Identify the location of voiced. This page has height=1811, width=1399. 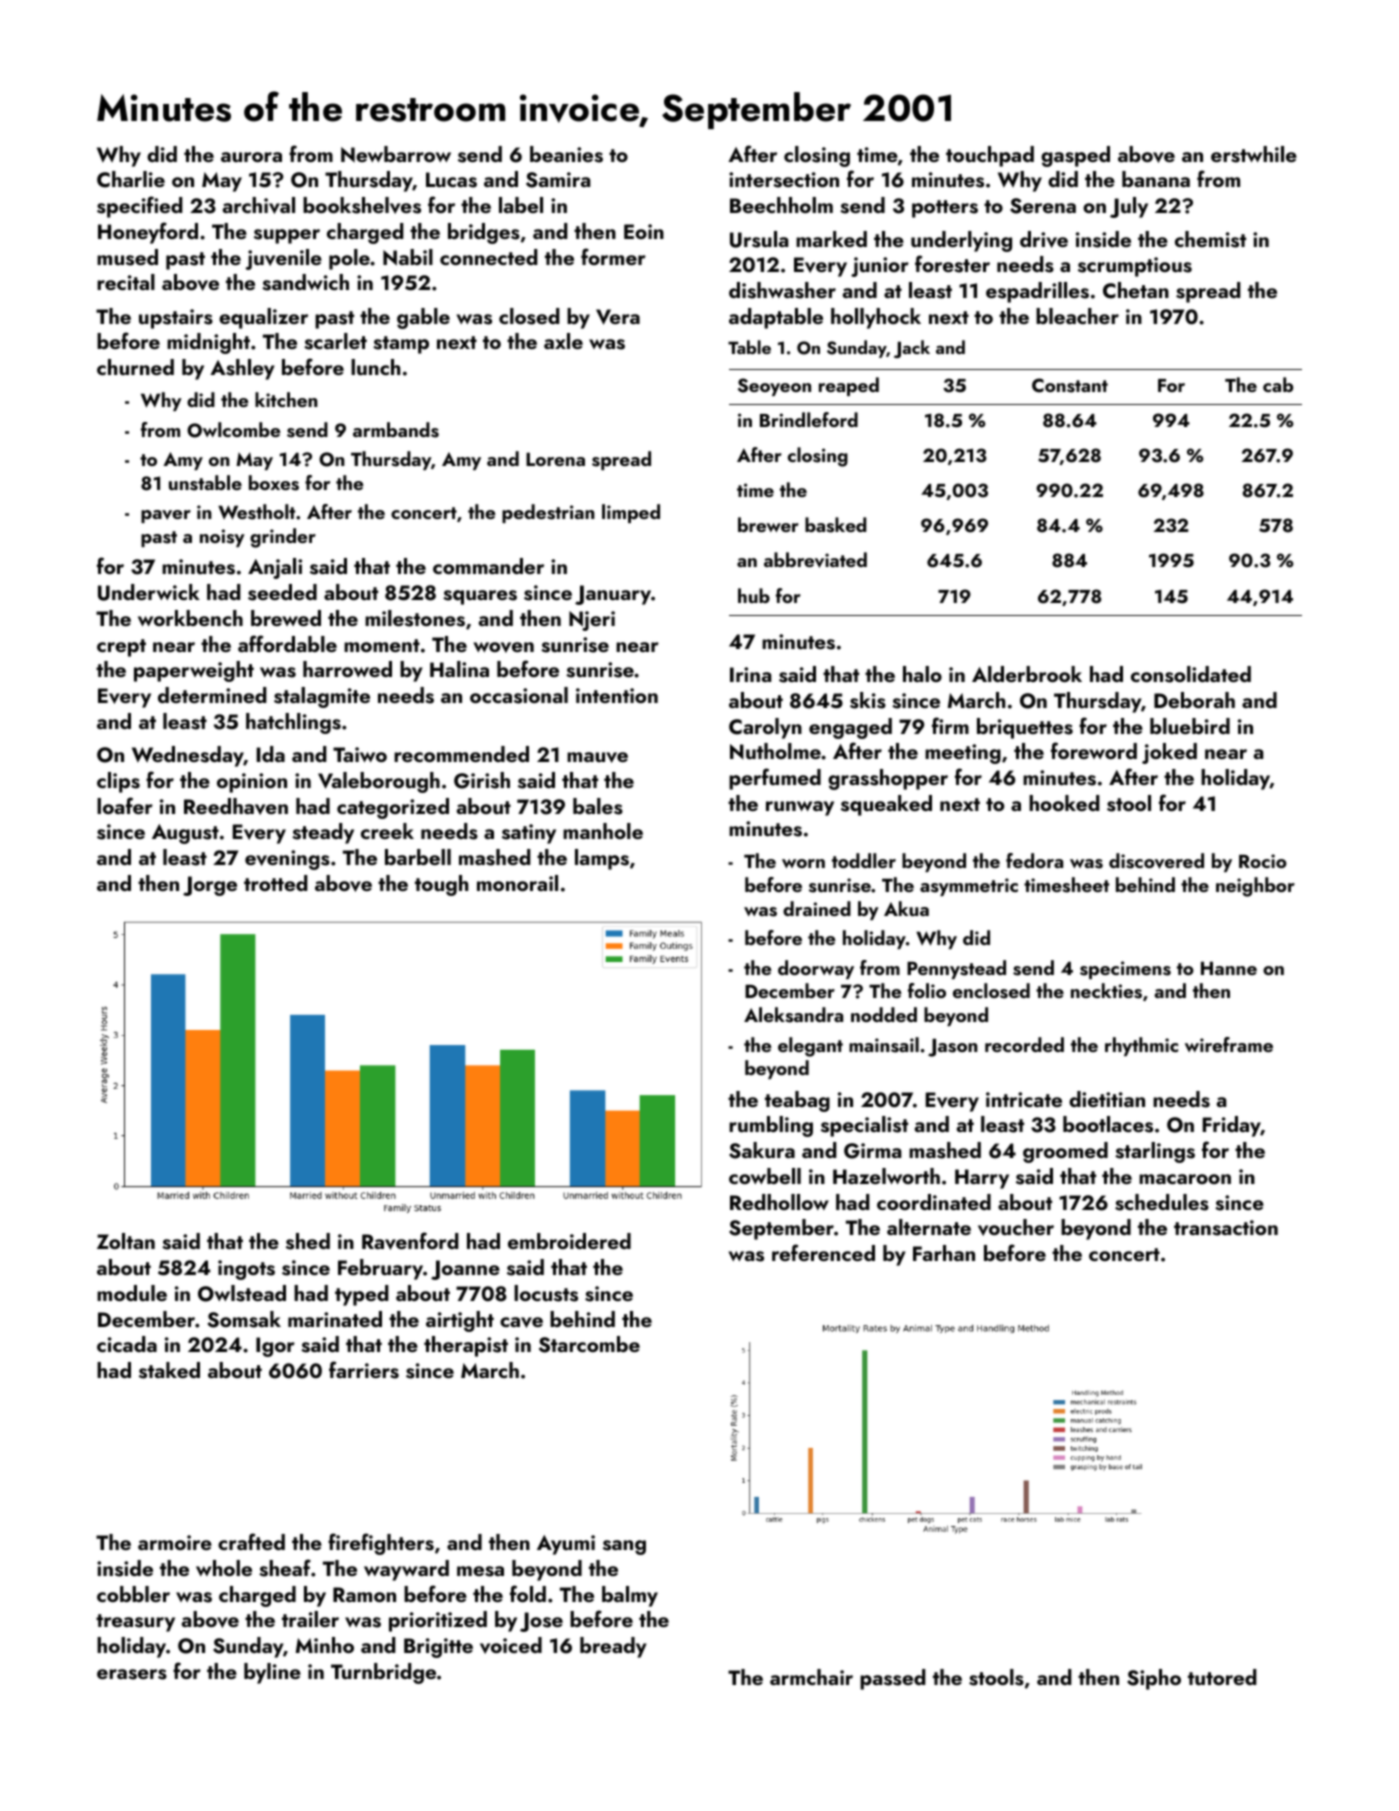
(511, 1645).
